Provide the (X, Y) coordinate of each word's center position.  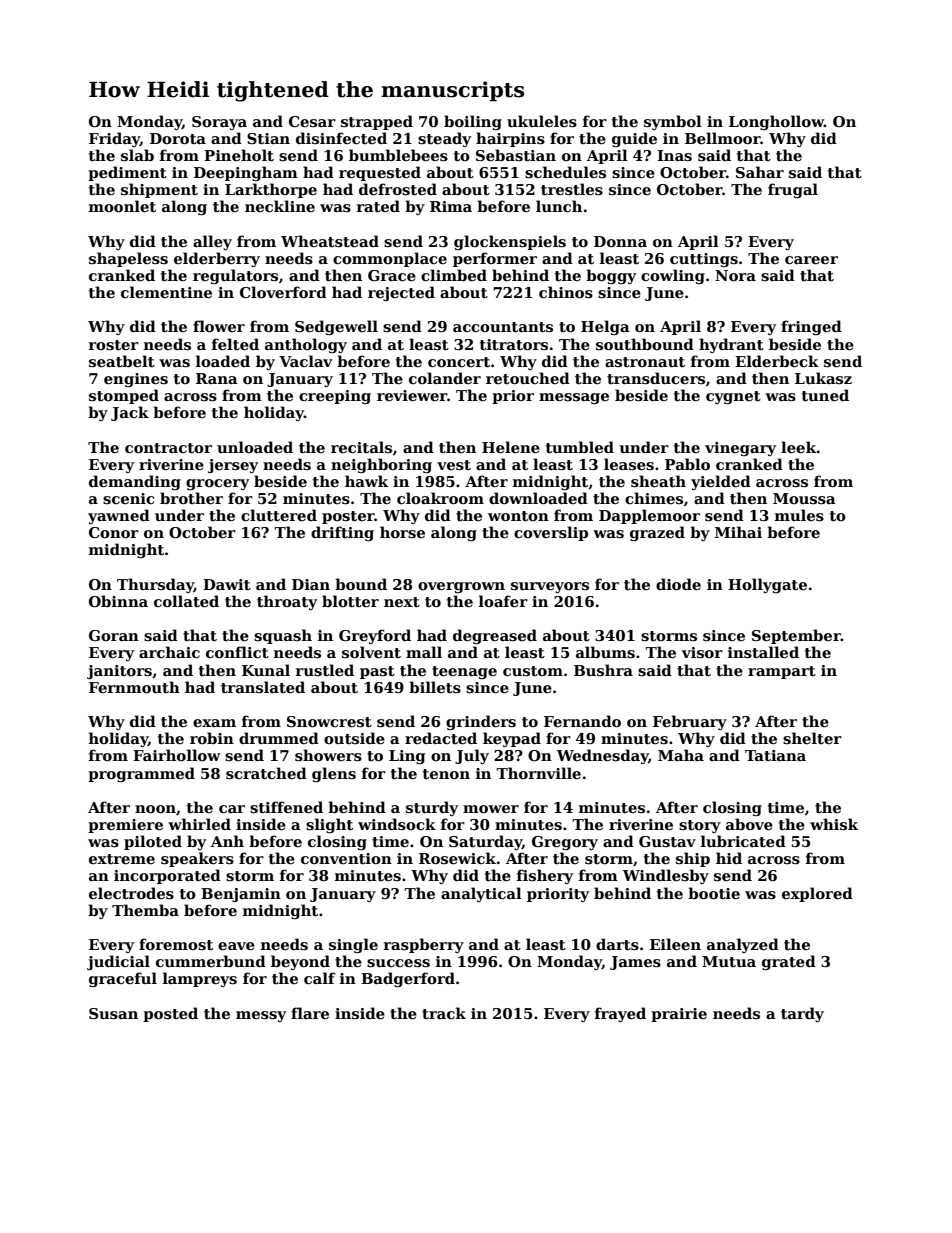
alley (212, 242)
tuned (825, 395)
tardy (802, 1014)
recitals (361, 447)
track (444, 1013)
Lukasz (823, 378)
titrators (514, 344)
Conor (114, 532)
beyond (300, 962)
